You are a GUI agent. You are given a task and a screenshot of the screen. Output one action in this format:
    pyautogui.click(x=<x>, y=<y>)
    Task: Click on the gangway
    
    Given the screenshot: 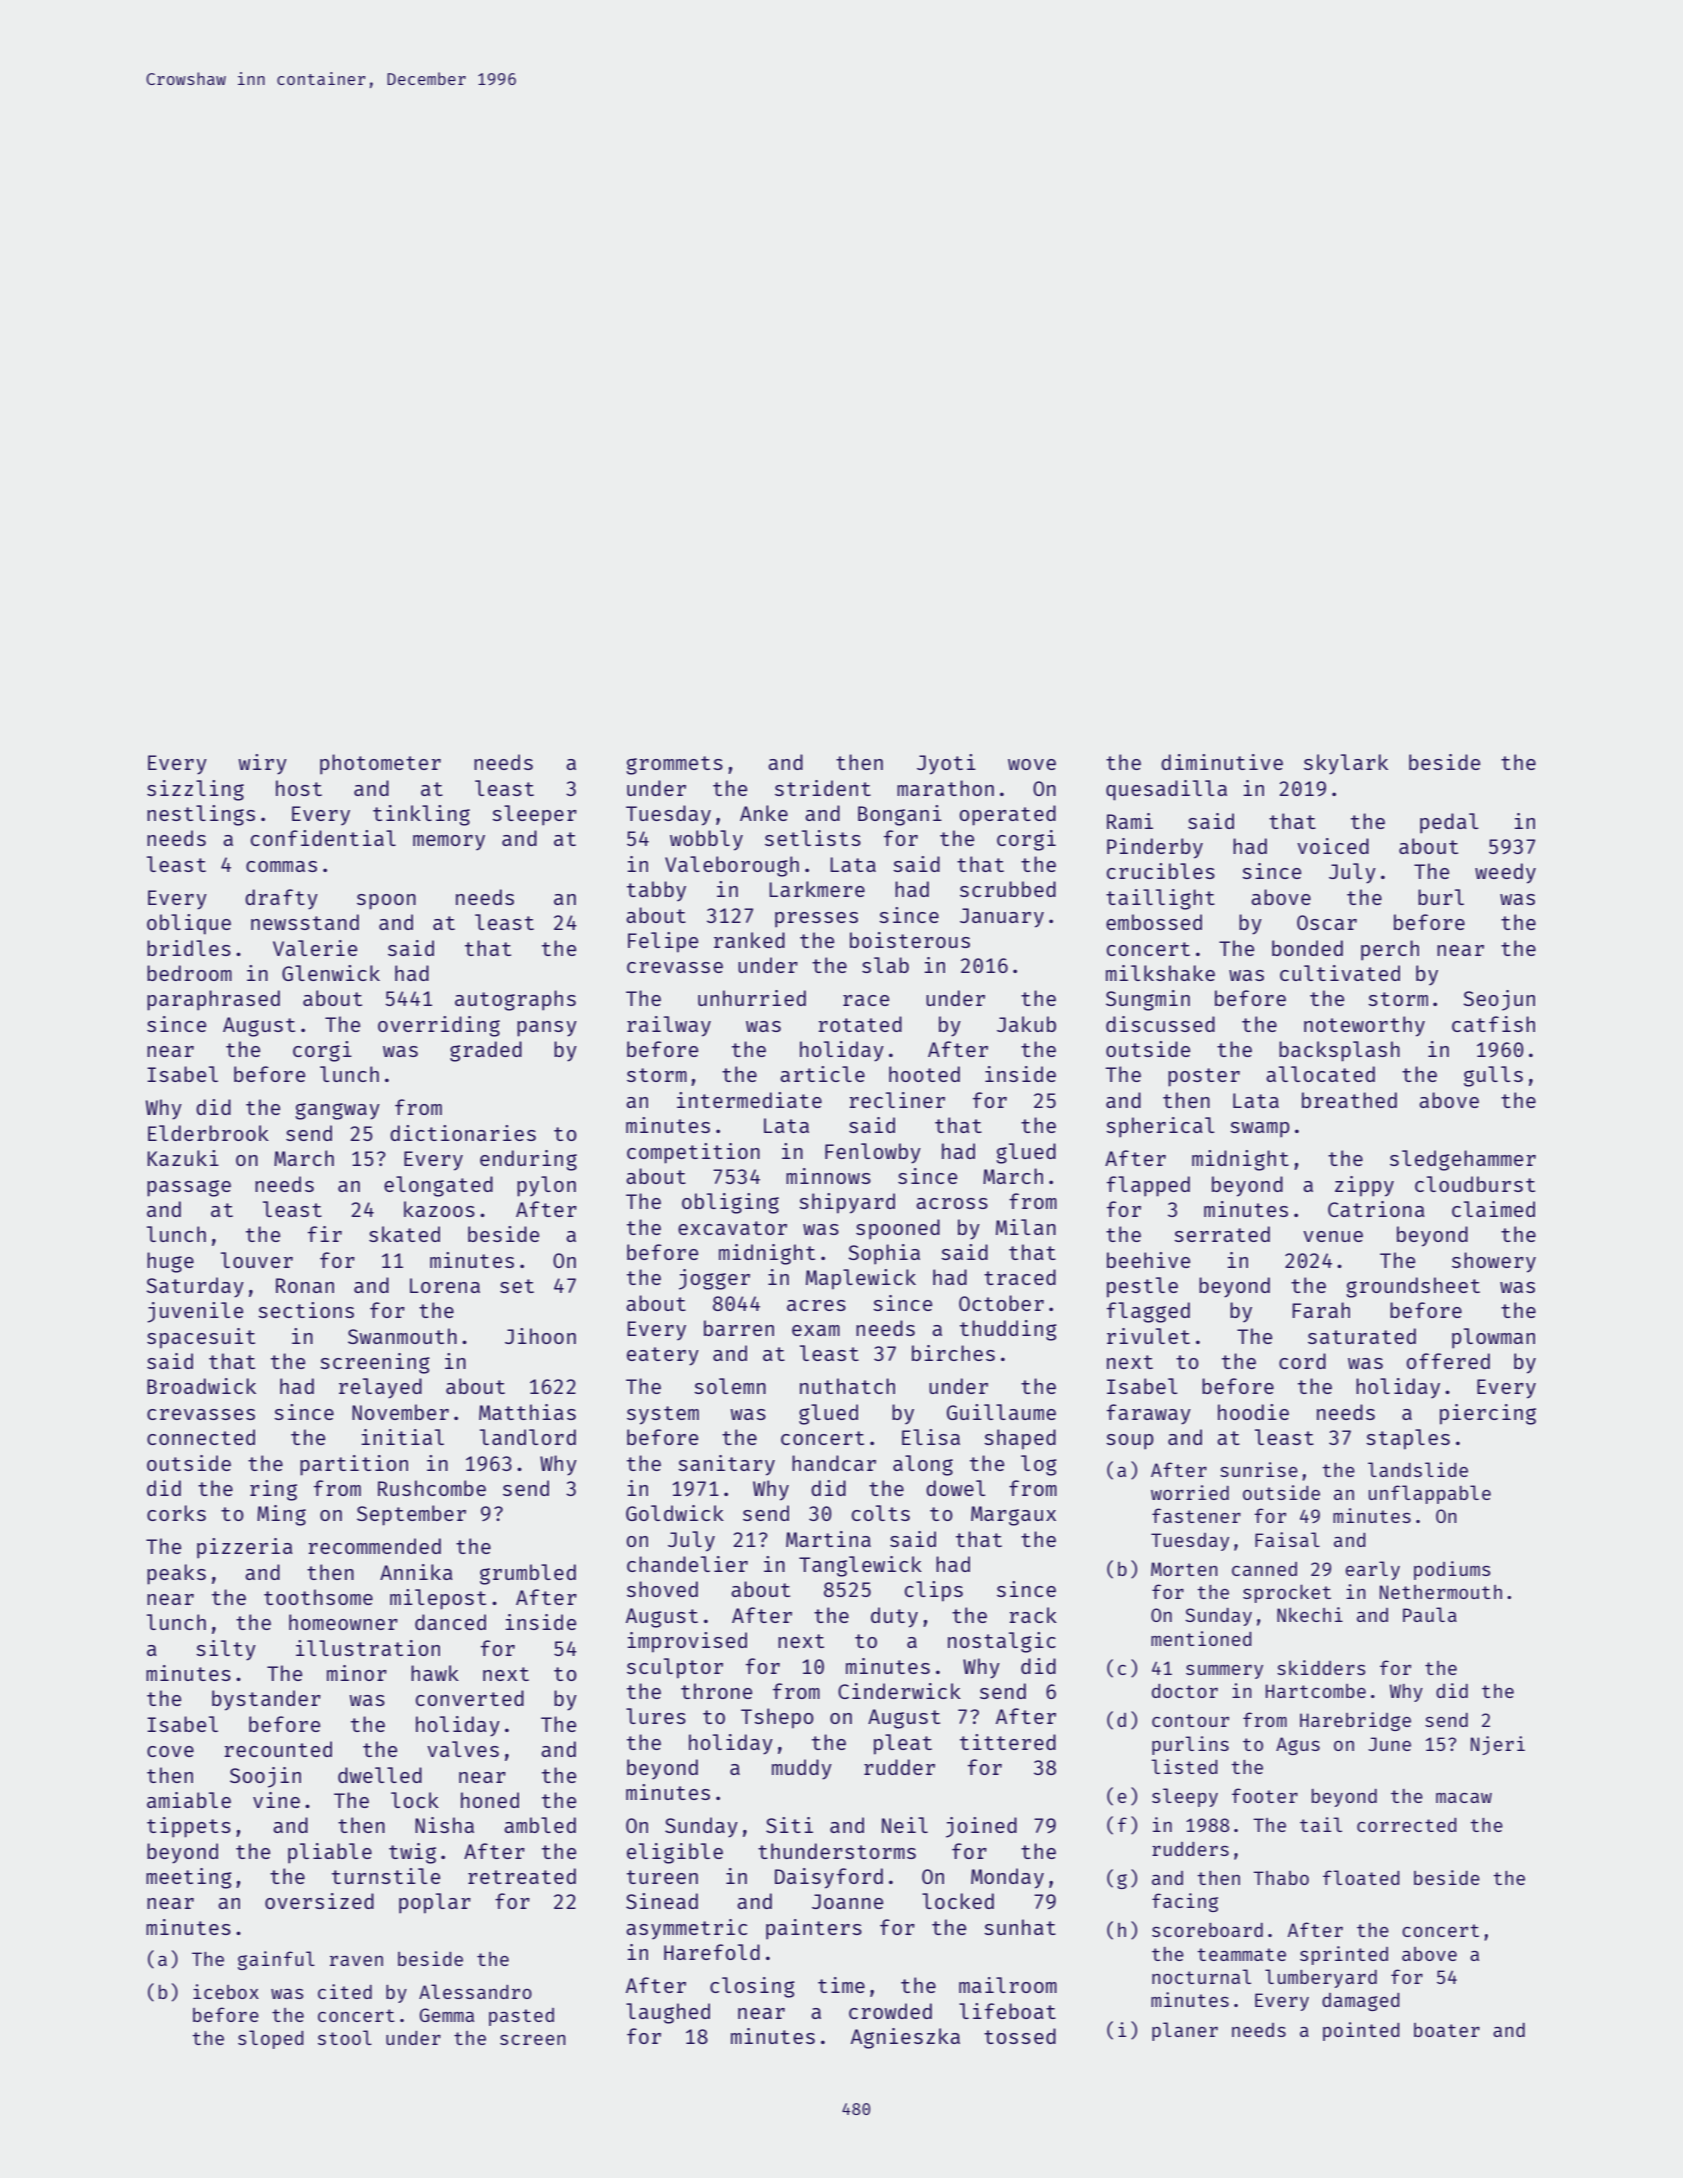 What is the action you would take?
    pyautogui.click(x=337, y=1111)
